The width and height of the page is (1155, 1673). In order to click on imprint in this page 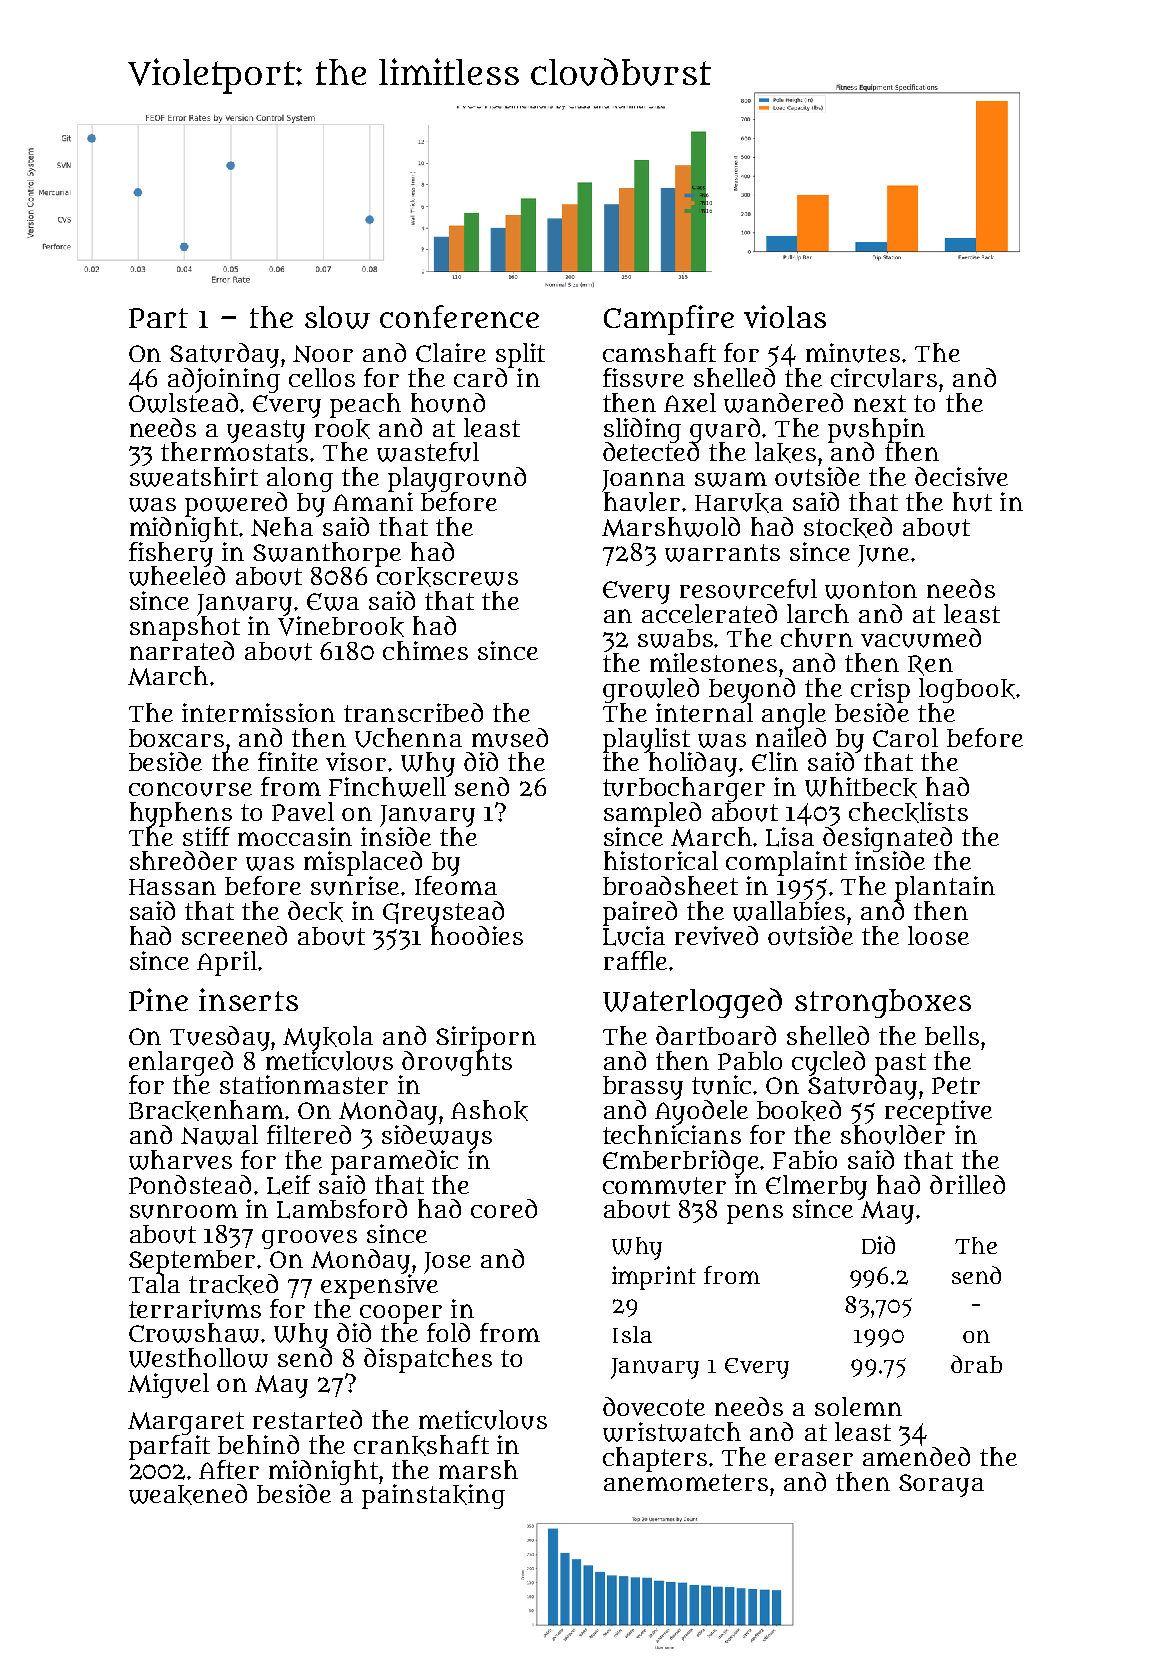, I will do `click(654, 1278)`.
